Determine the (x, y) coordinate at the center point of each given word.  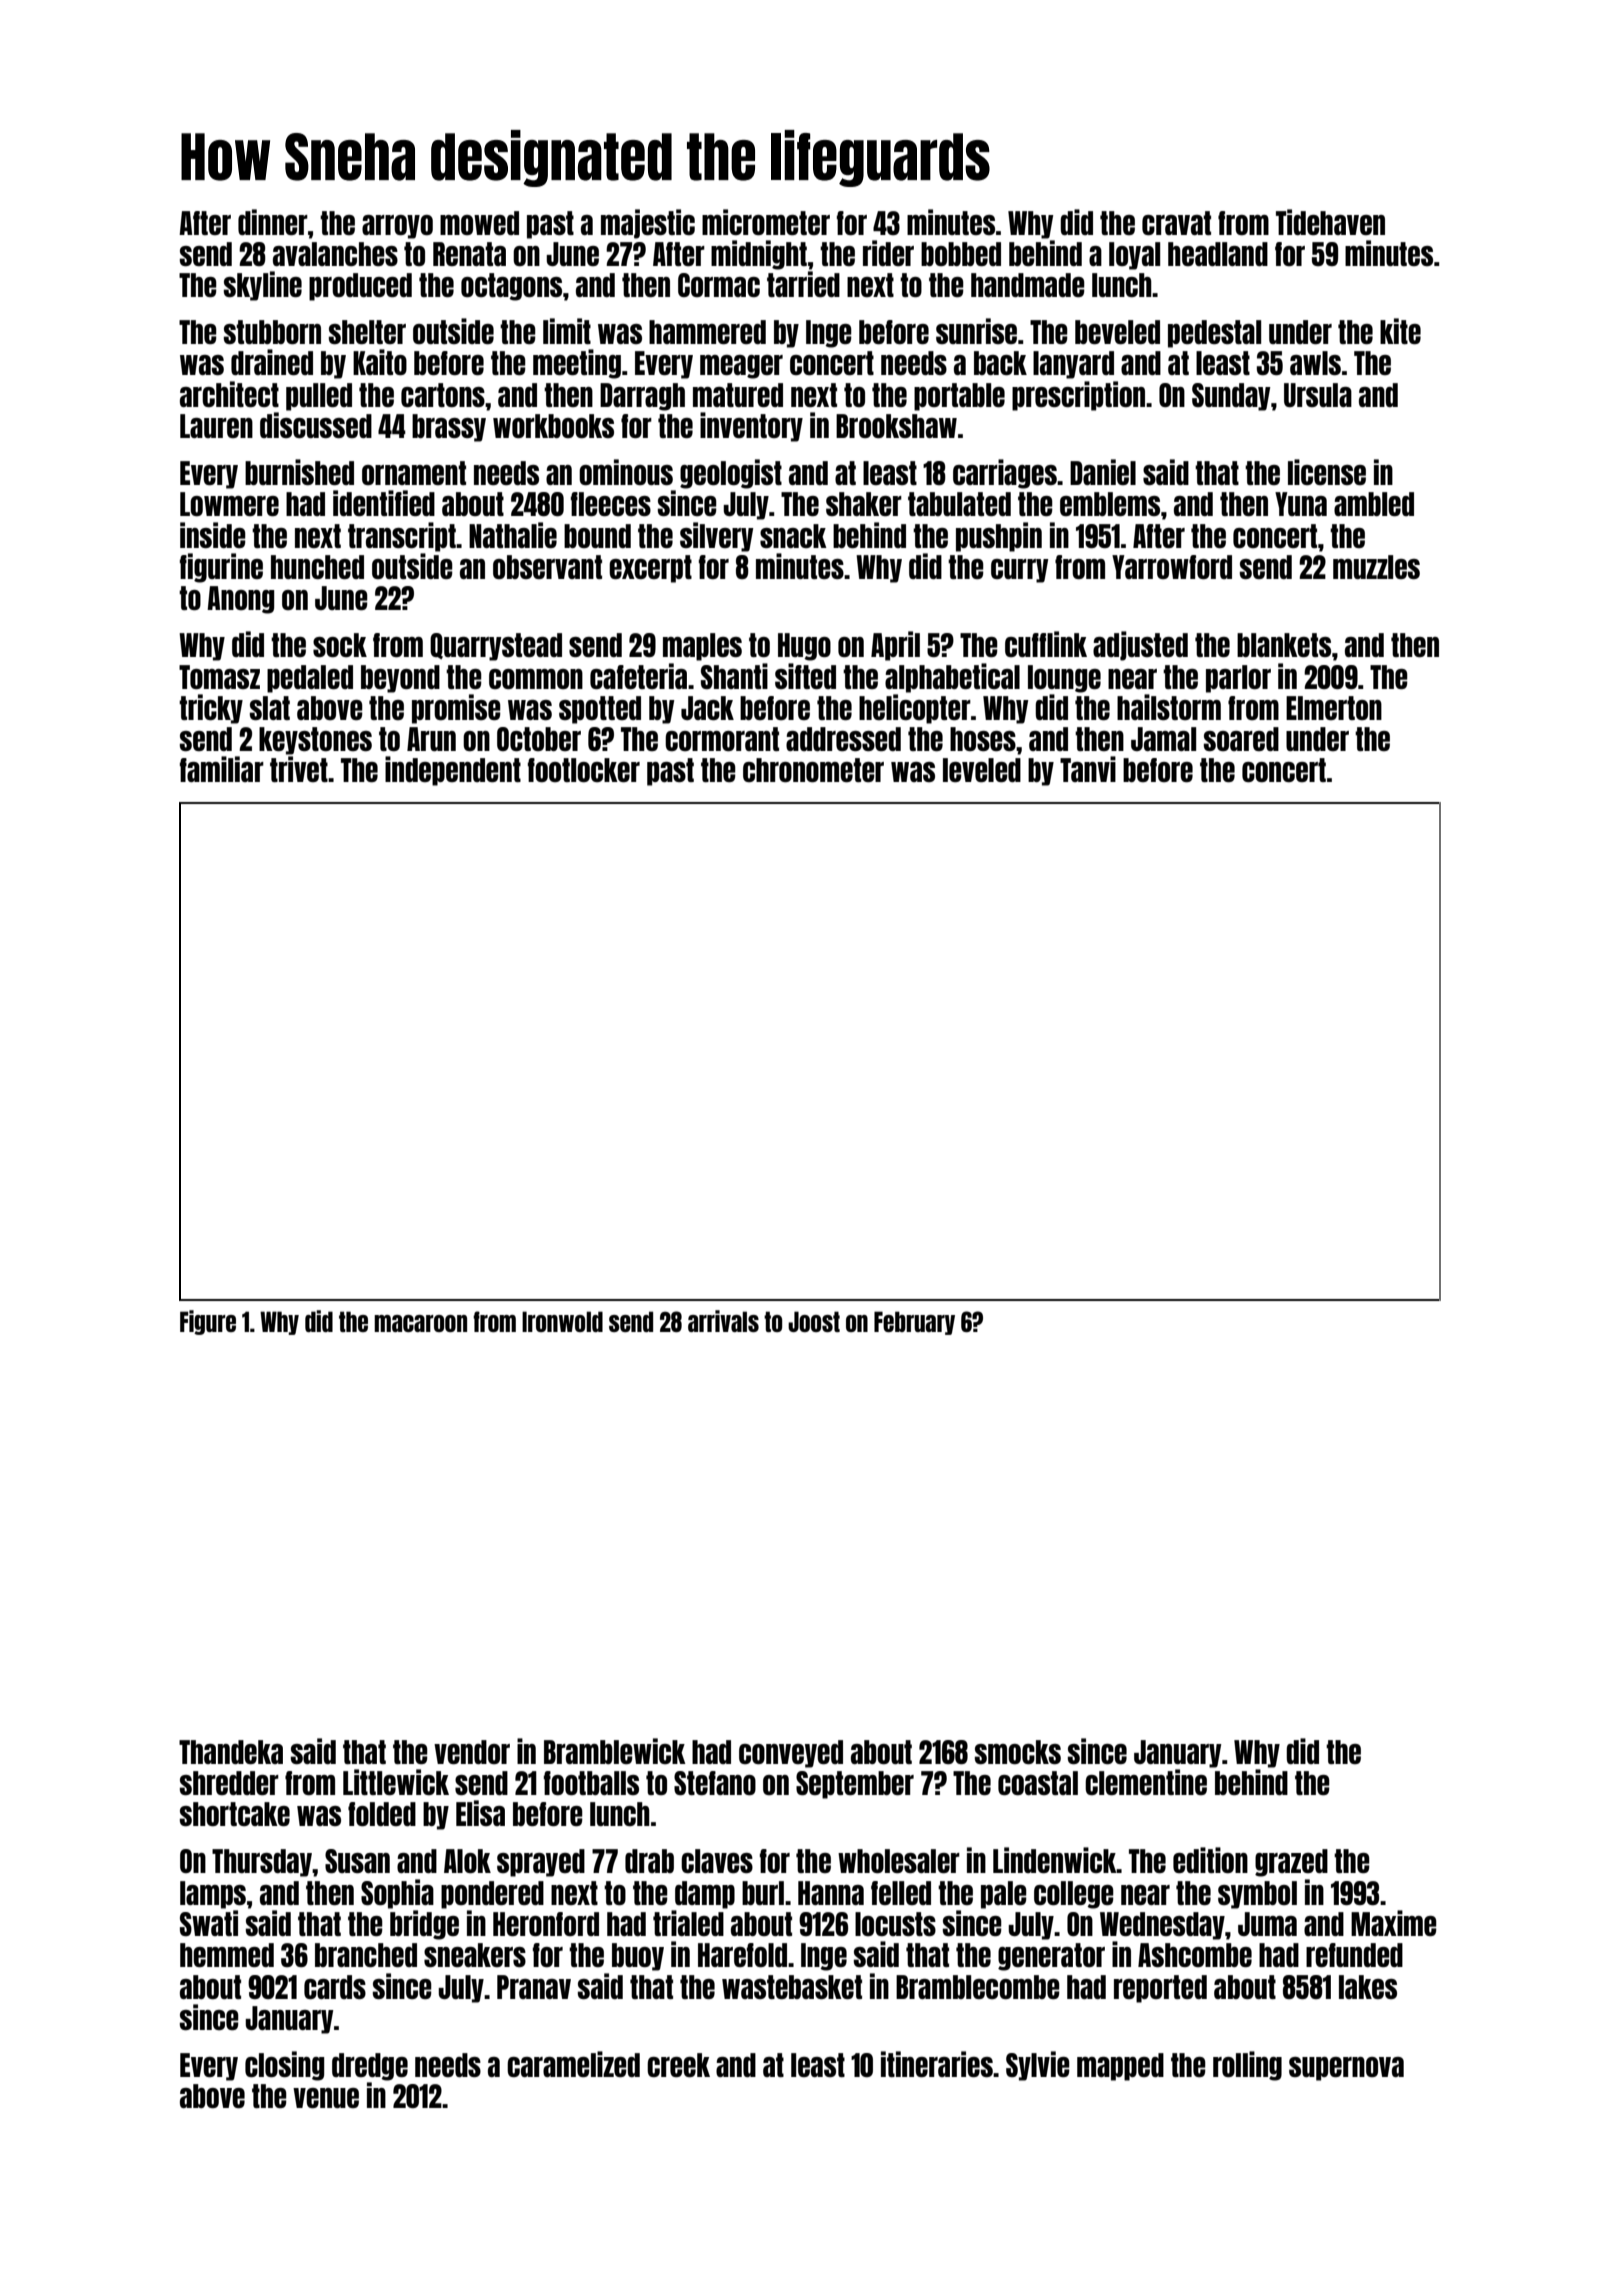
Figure (208, 1322)
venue (326, 2098)
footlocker (584, 770)
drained (272, 362)
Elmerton (1334, 708)
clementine (1146, 1782)
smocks (1018, 1752)
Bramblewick (615, 1751)
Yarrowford (1172, 567)
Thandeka (231, 1752)
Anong (240, 600)
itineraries (937, 2064)
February (914, 1323)
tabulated (959, 504)
